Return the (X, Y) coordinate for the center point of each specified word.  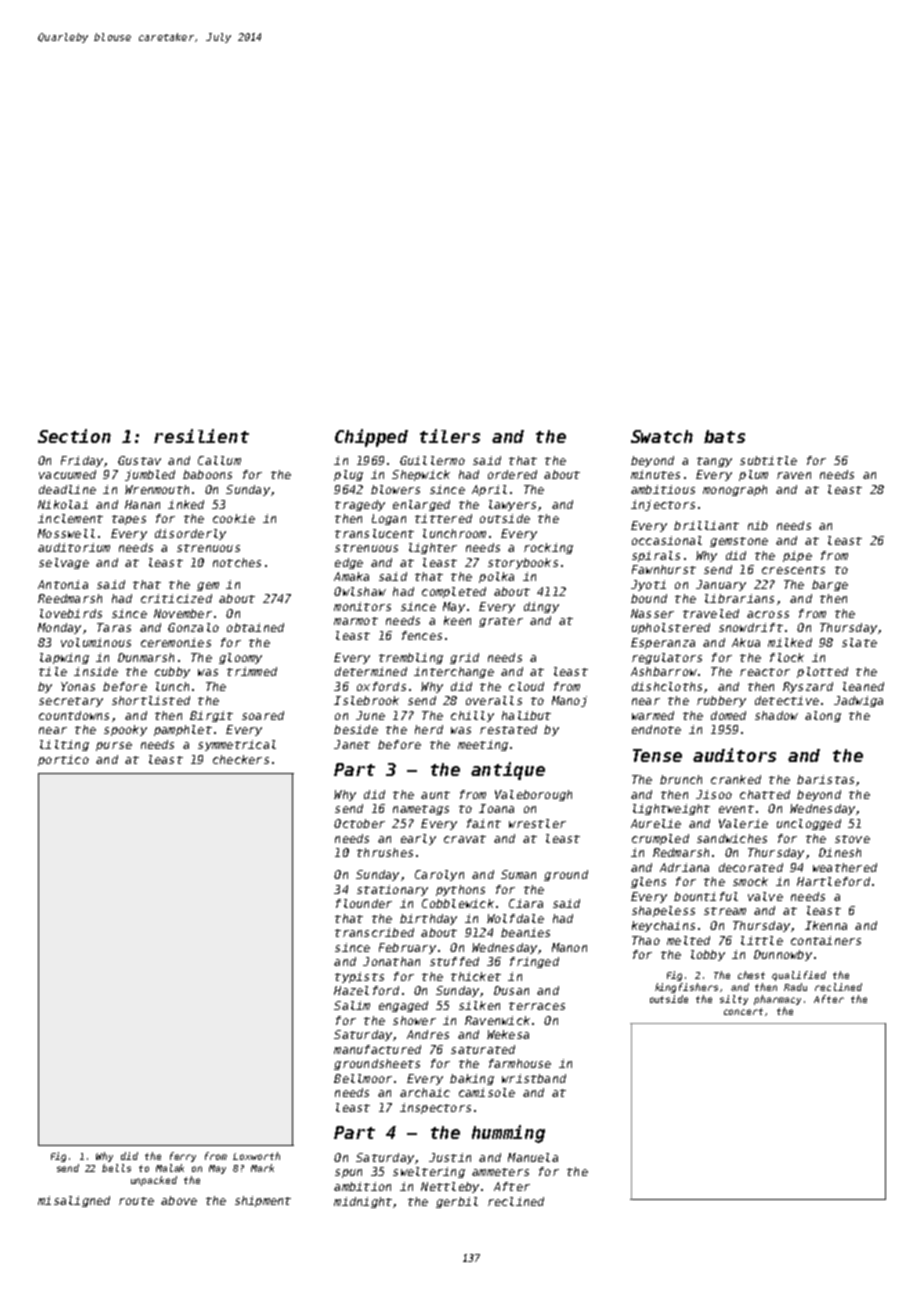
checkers (241, 759)
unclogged (809, 824)
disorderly (190, 534)
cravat (465, 839)
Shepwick (421, 475)
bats (724, 436)
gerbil (457, 1202)
